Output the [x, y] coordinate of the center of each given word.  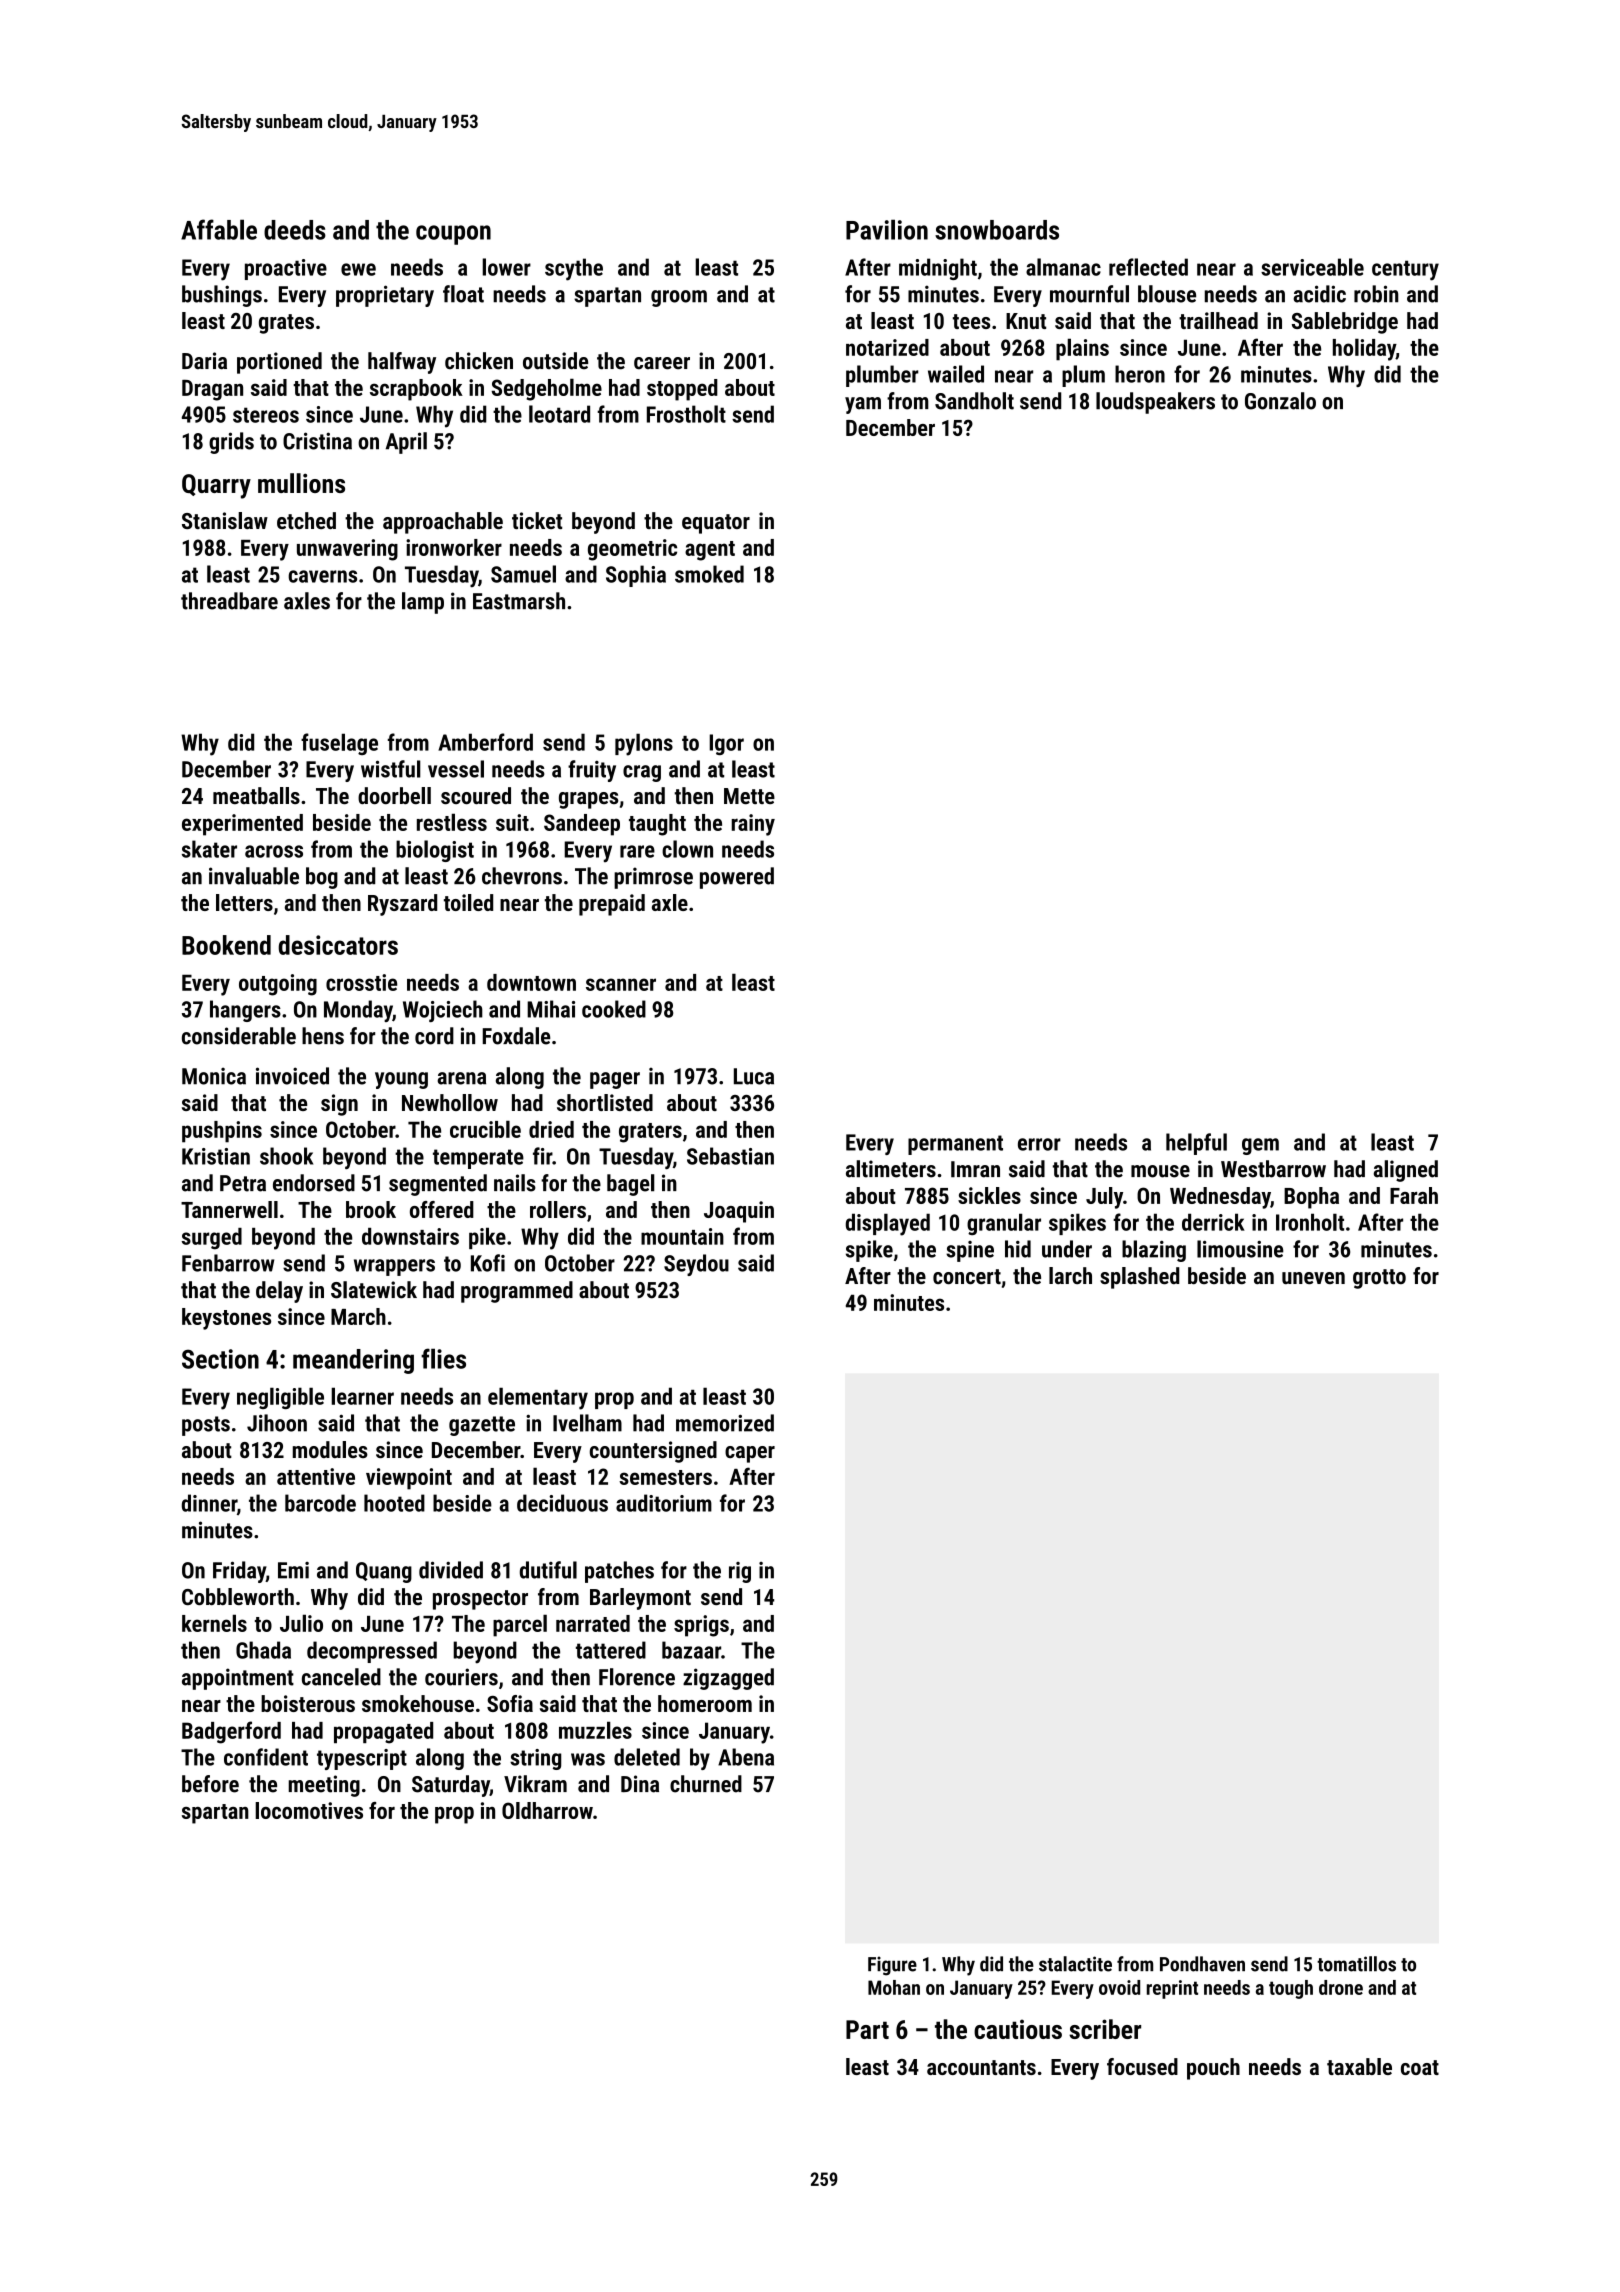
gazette [482, 1426]
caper [750, 1454]
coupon [453, 235]
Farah [1414, 1195]
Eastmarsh [519, 601]
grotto [1379, 1279]
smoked [709, 574]
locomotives [309, 1810]
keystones [226, 1319]
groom [679, 298]
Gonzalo [1280, 401]
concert [967, 1277]
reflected [1148, 267]
